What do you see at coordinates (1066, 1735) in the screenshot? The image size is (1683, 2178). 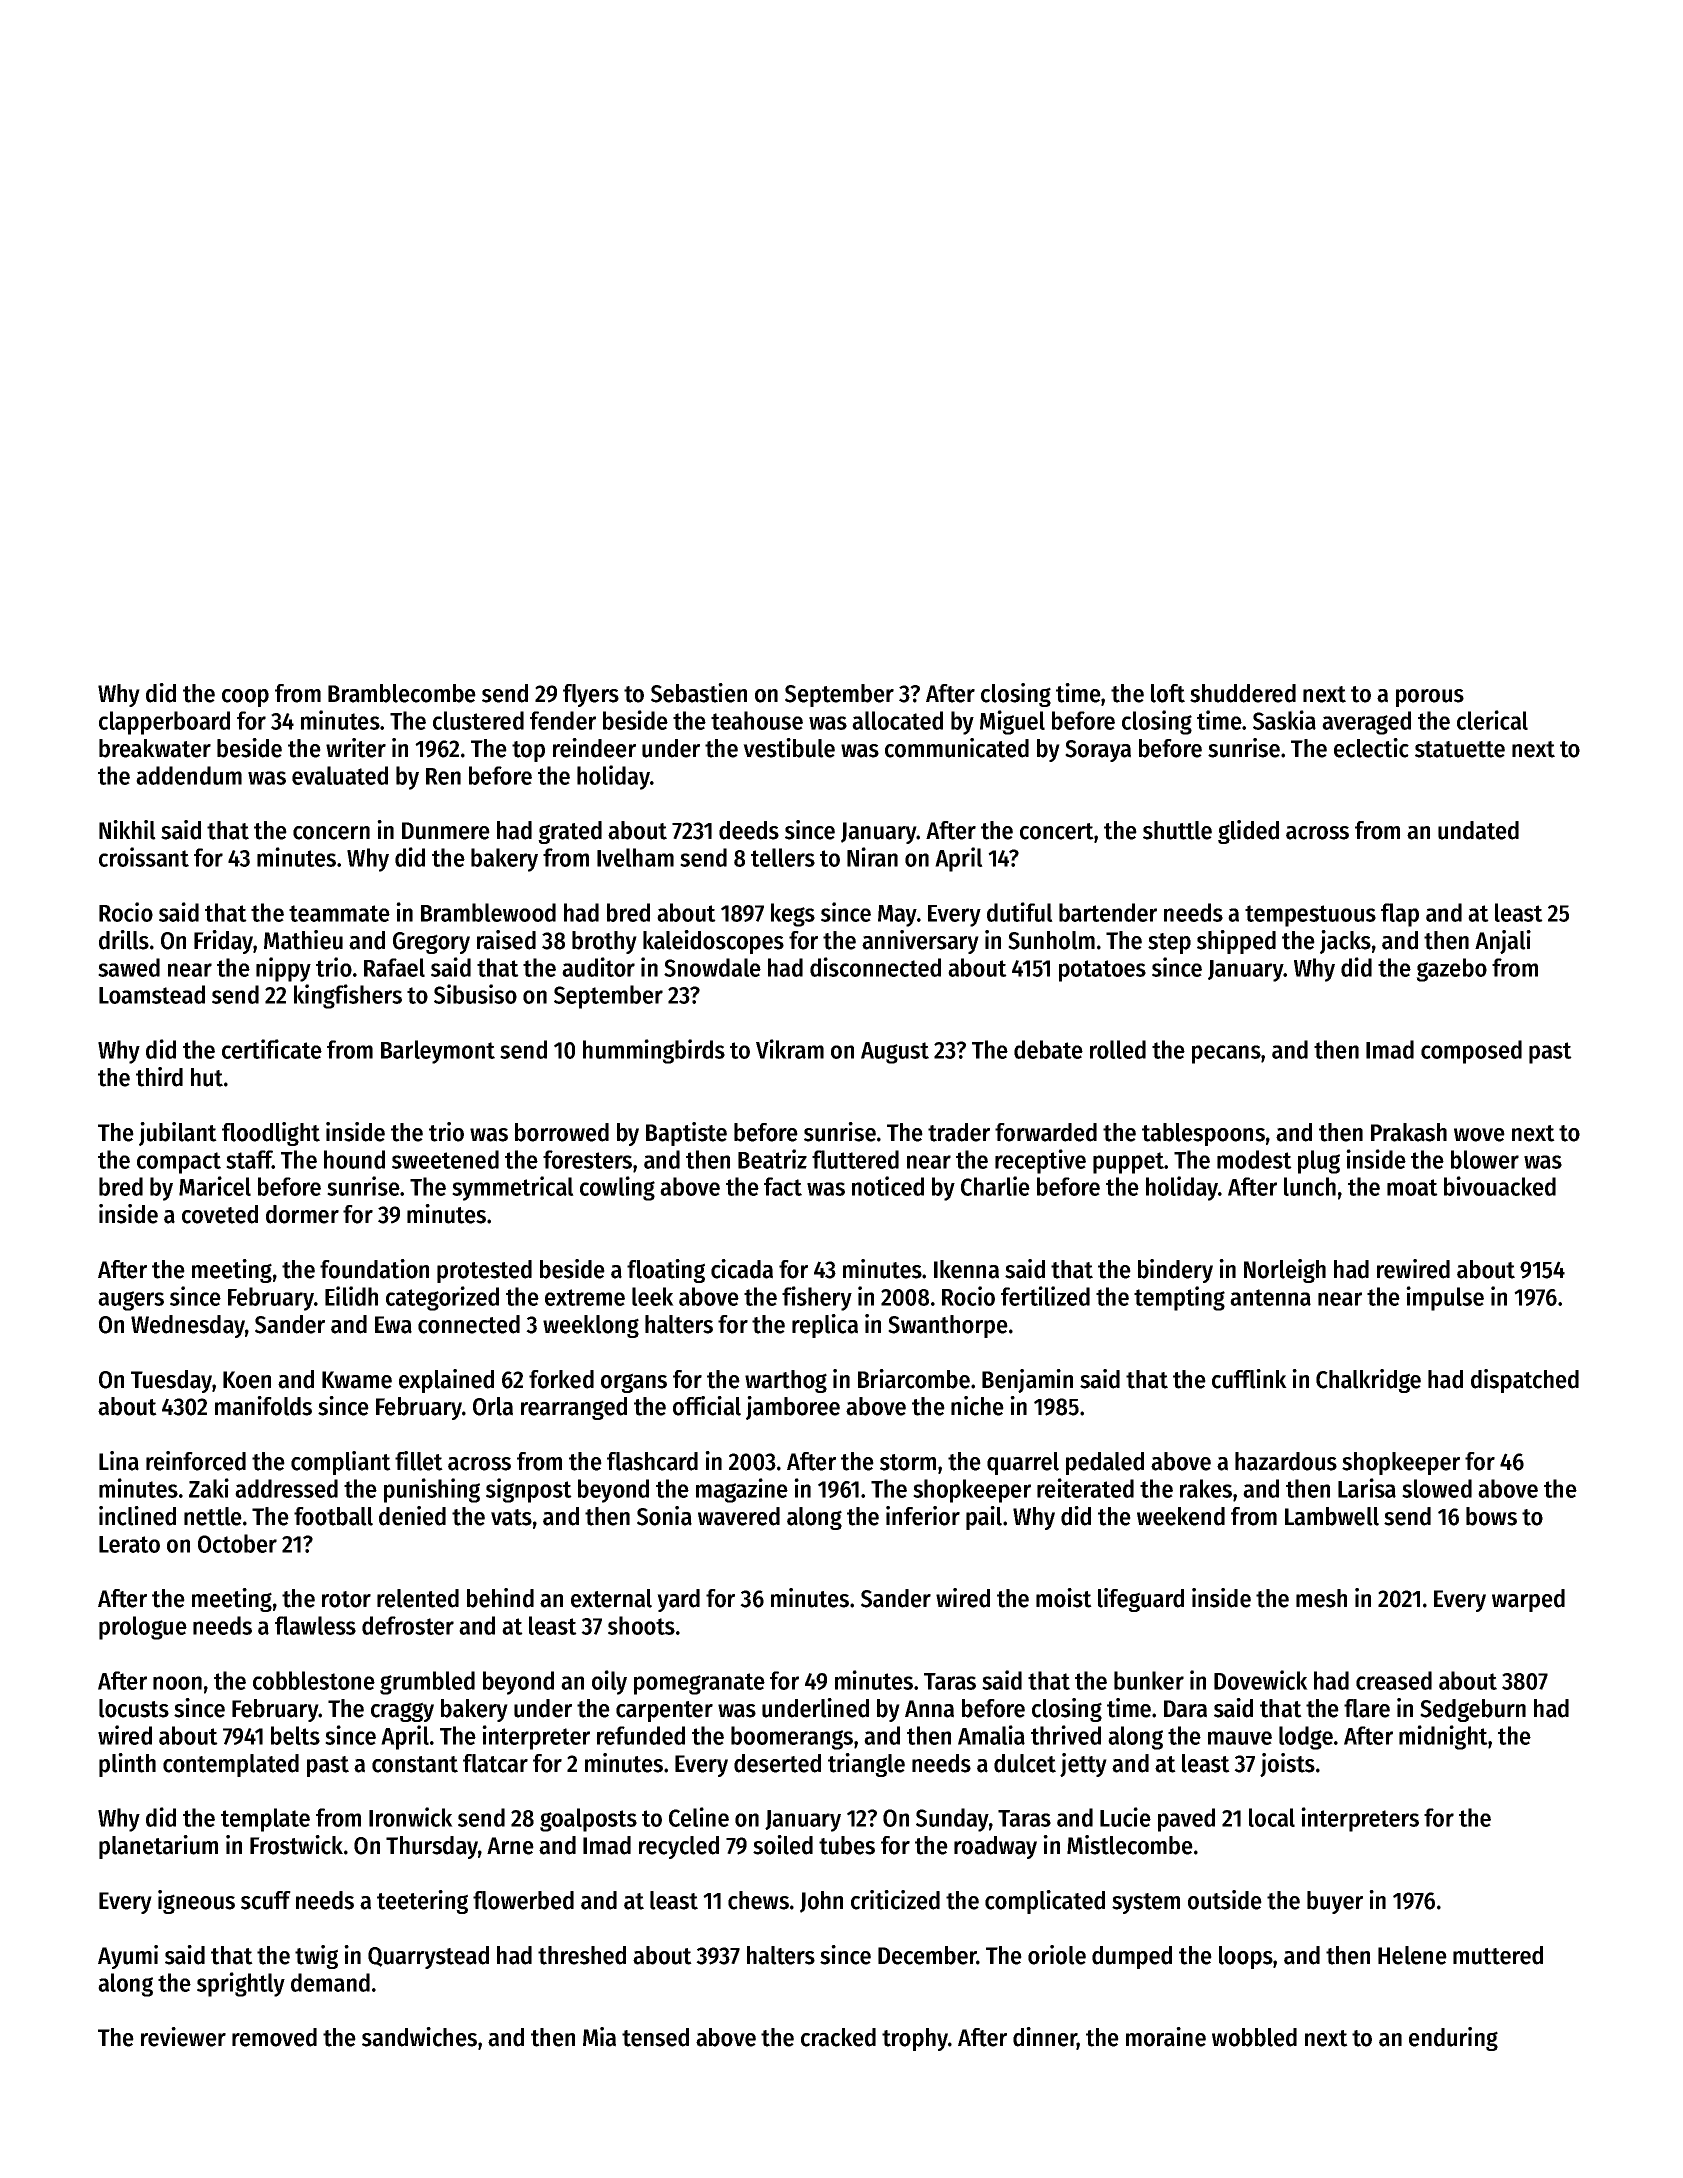 I see `thrived` at bounding box center [1066, 1735].
